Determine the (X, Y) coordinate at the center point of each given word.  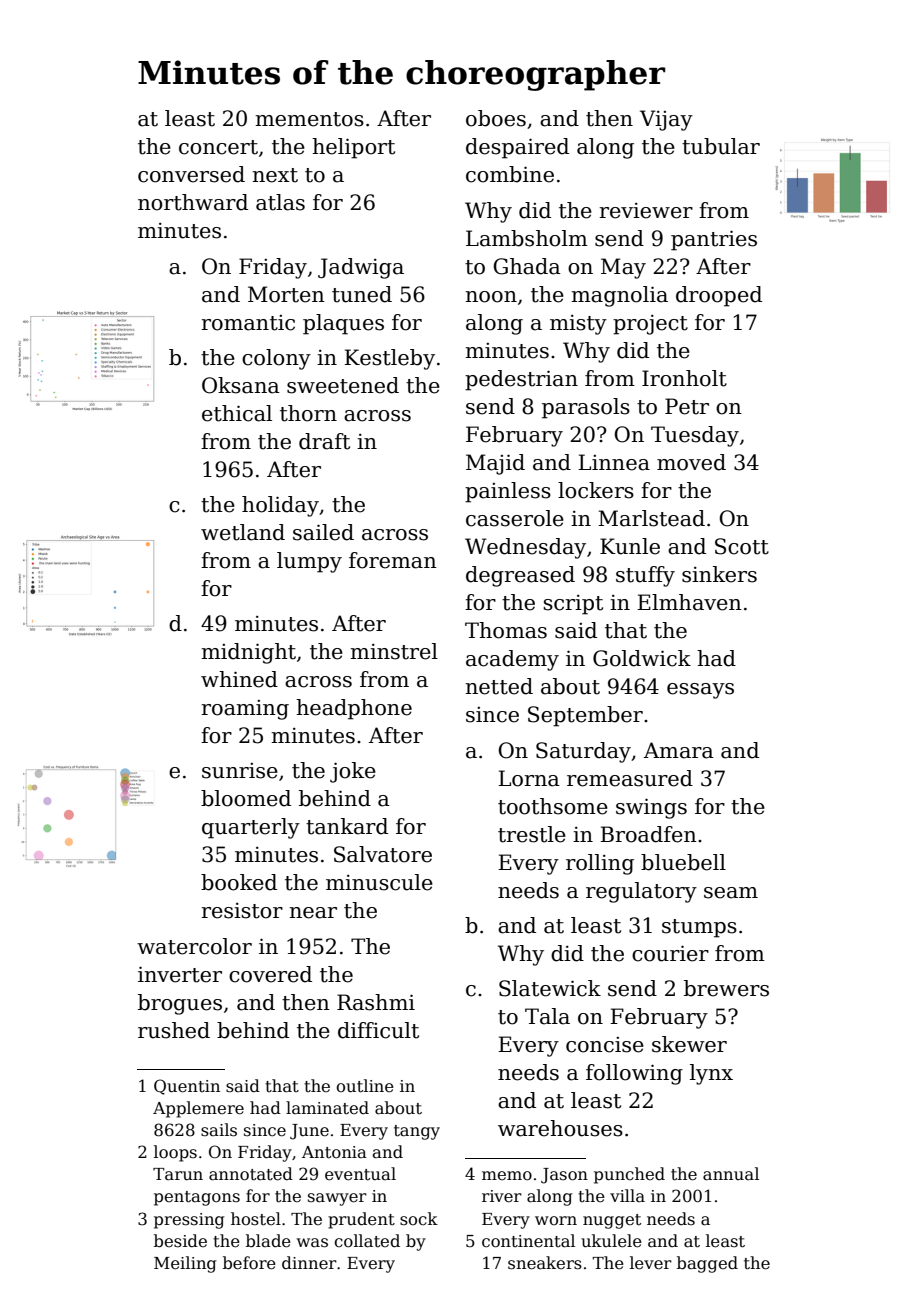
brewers (726, 988)
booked (239, 882)
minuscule (379, 882)
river (502, 1196)
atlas (280, 202)
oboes (496, 118)
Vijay (666, 120)
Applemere (198, 1109)
